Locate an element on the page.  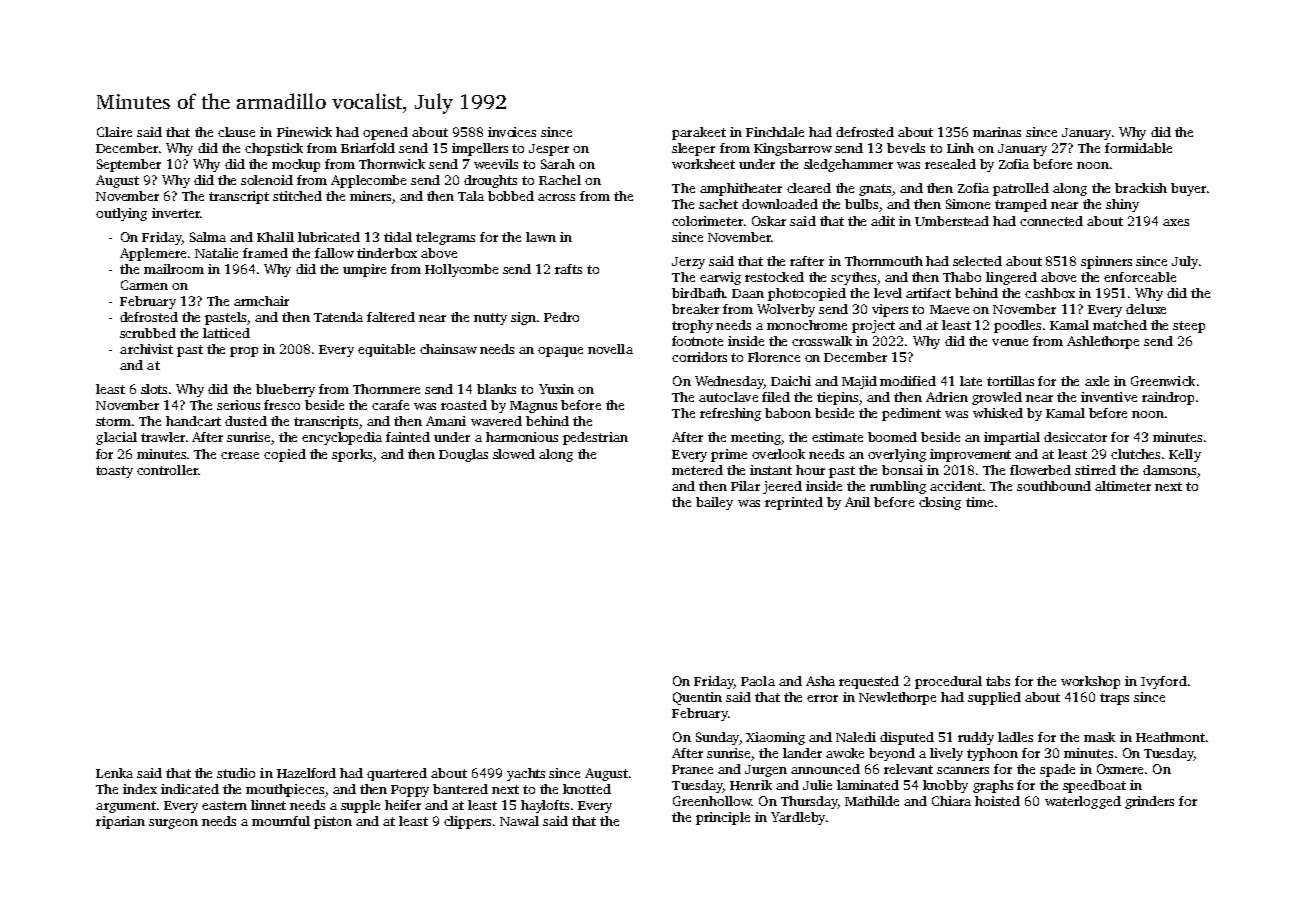
mask is located at coordinates (1099, 737).
